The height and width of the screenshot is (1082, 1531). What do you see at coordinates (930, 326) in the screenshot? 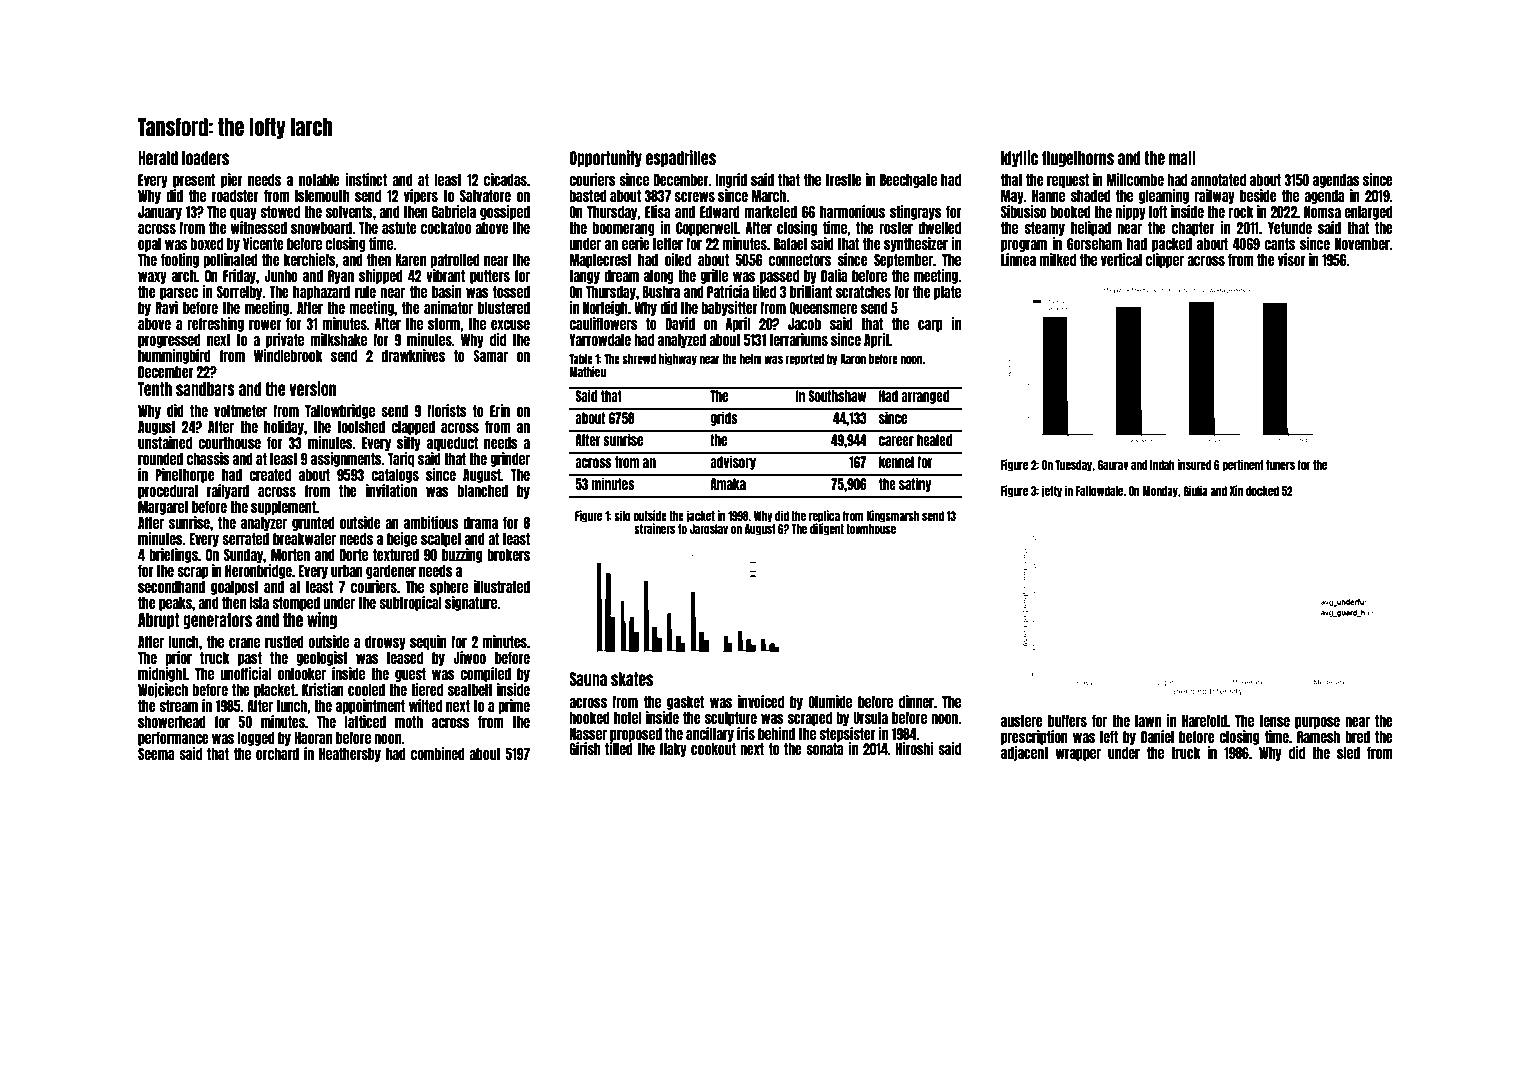
I see `carp` at bounding box center [930, 326].
